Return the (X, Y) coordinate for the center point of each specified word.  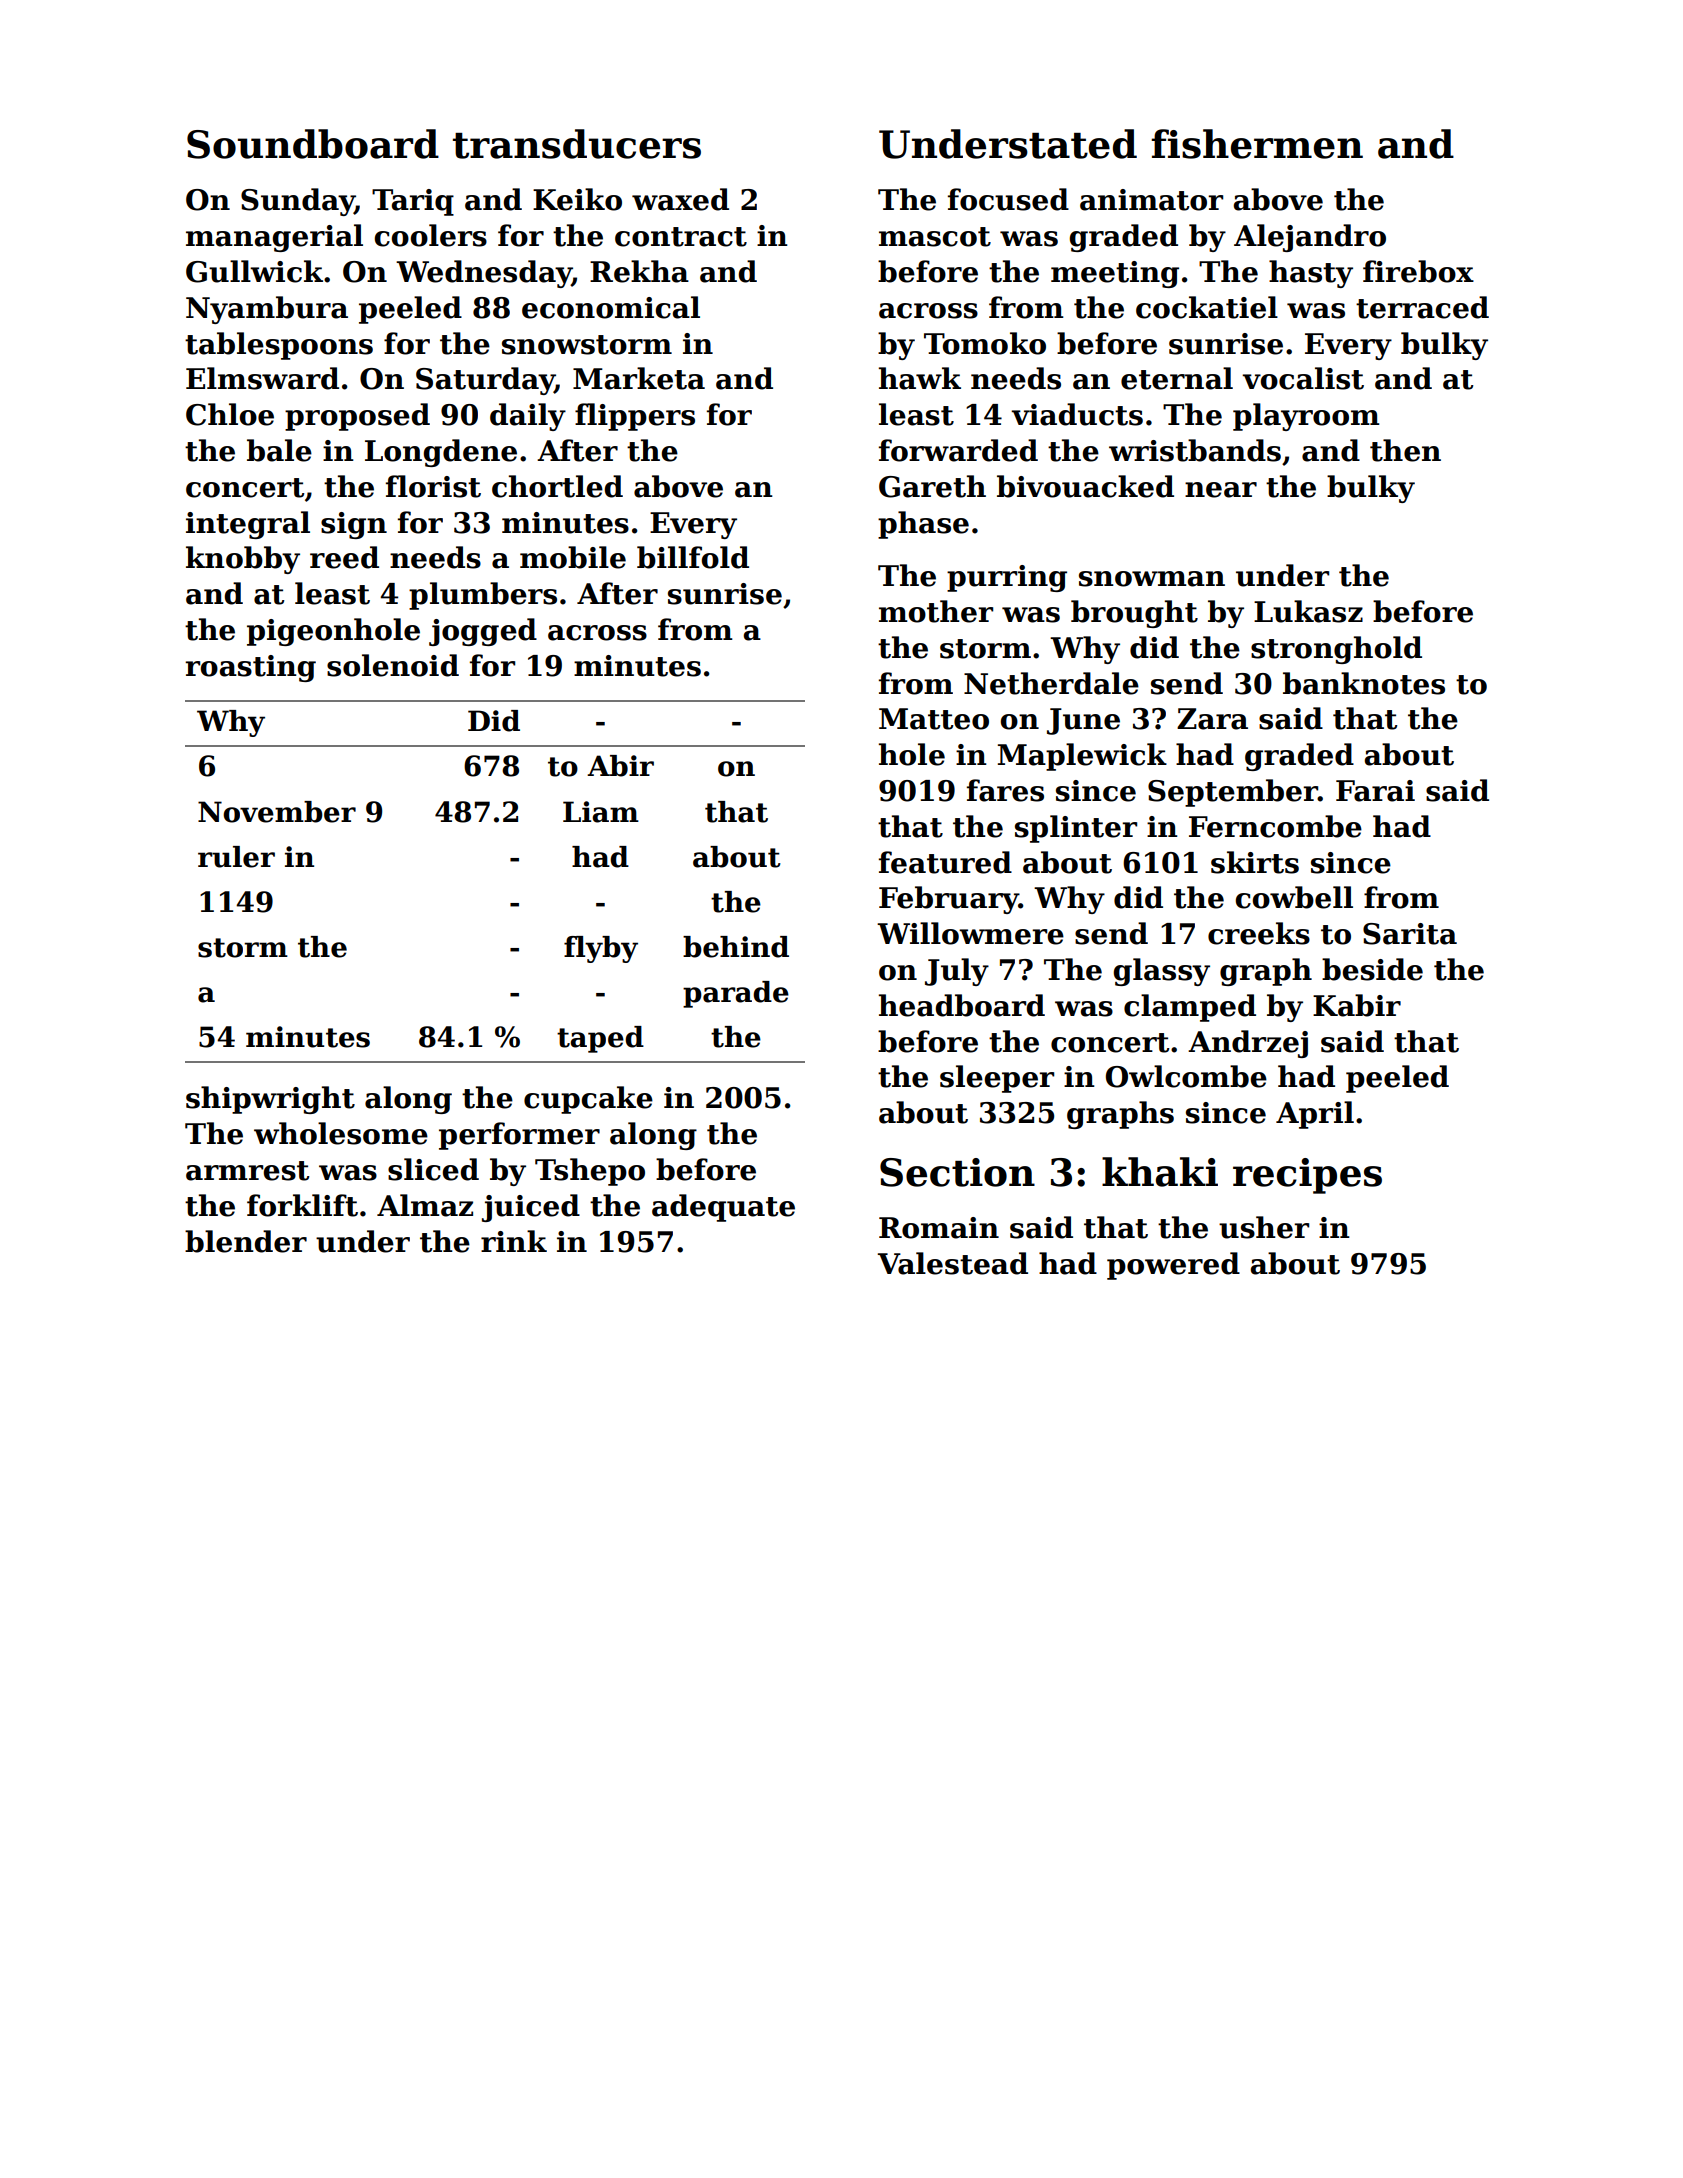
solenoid (393, 665)
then (1405, 450)
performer (519, 1136)
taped (600, 1039)
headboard (962, 1005)
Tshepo (590, 1172)
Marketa (639, 378)
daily (528, 417)
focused (1008, 199)
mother (936, 611)
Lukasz (1308, 611)
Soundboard (313, 144)
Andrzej (1248, 1044)
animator (1151, 200)
